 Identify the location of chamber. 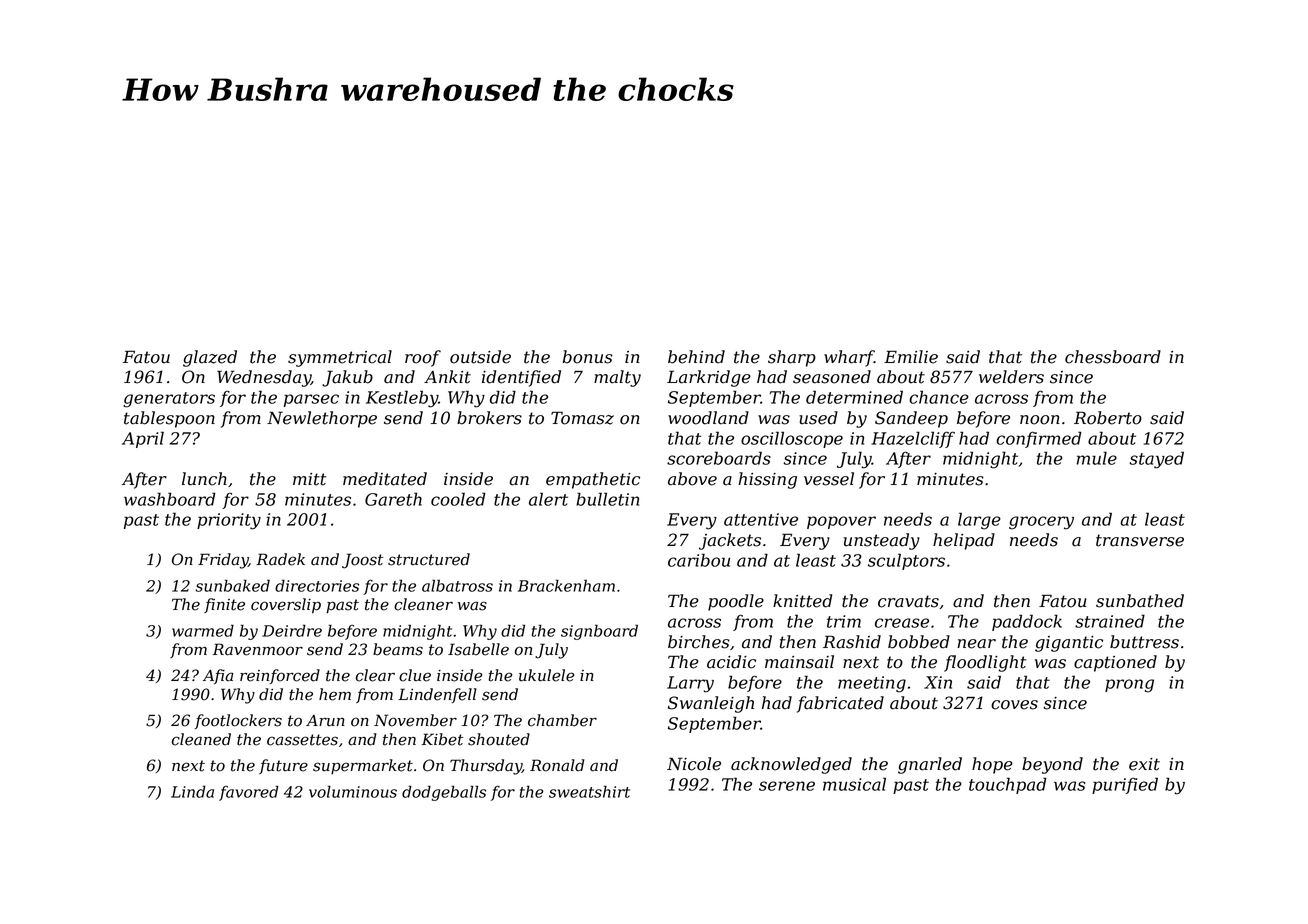
(562, 720).
